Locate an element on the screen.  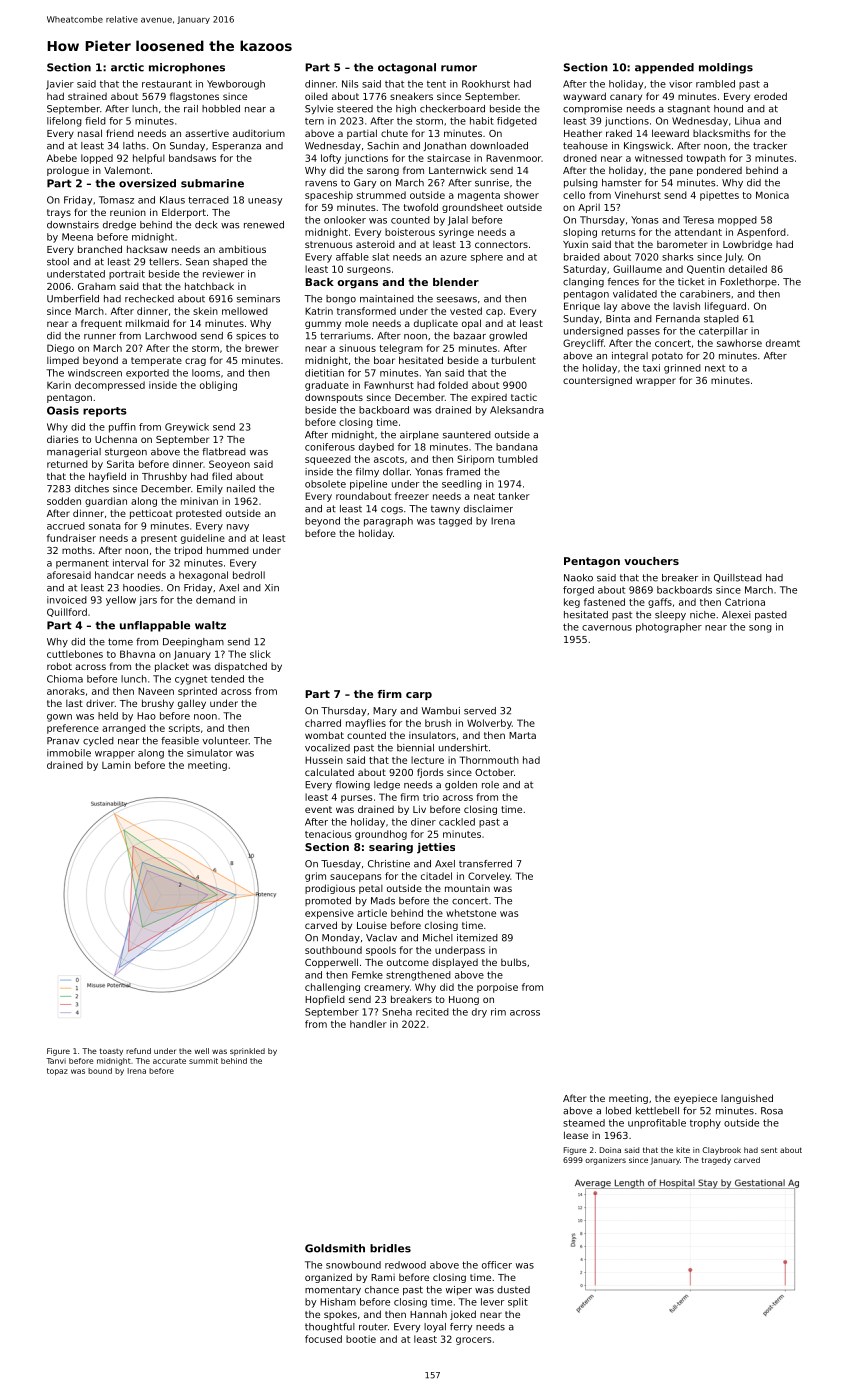
simulator is located at coordinates (210, 753).
